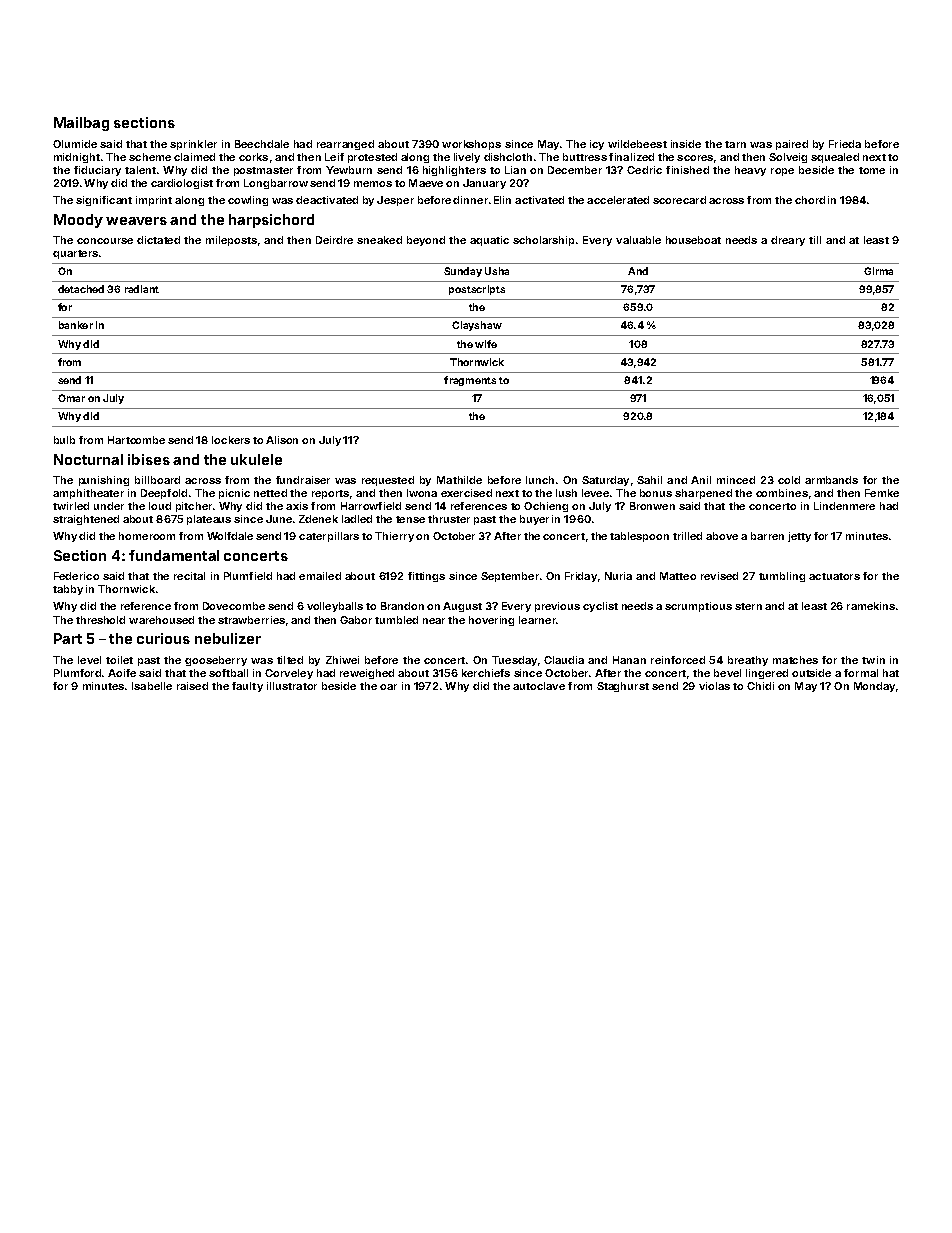 The width and height of the screenshot is (952, 1233). What do you see at coordinates (510, 577) in the screenshot?
I see `September` at bounding box center [510, 577].
